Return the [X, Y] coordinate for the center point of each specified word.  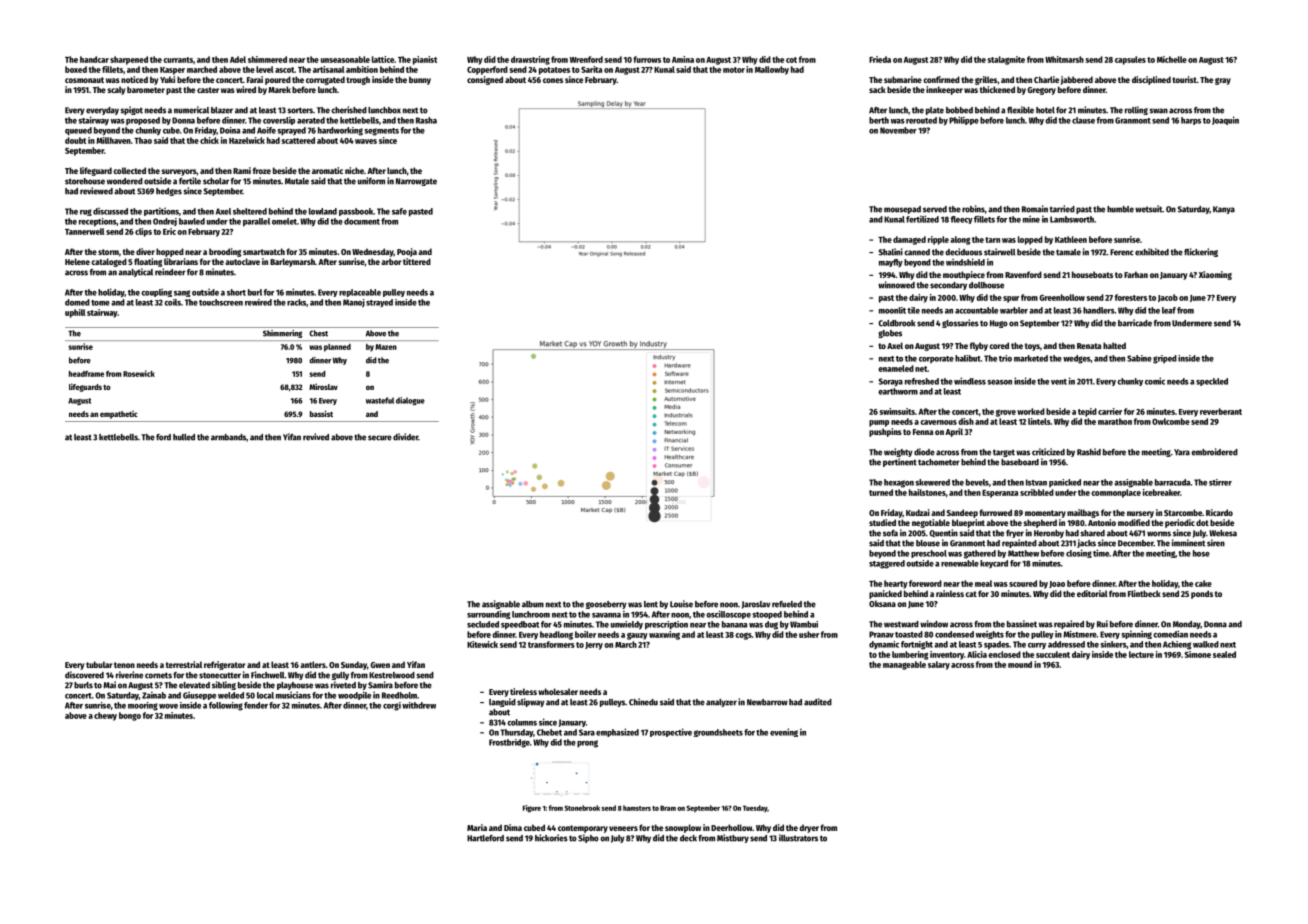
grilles [986, 80]
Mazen [386, 347]
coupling [156, 292]
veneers [623, 828]
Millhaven [114, 140]
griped [1165, 359]
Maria [477, 827]
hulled [184, 437]
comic [1155, 381]
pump [879, 423]
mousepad [902, 210]
